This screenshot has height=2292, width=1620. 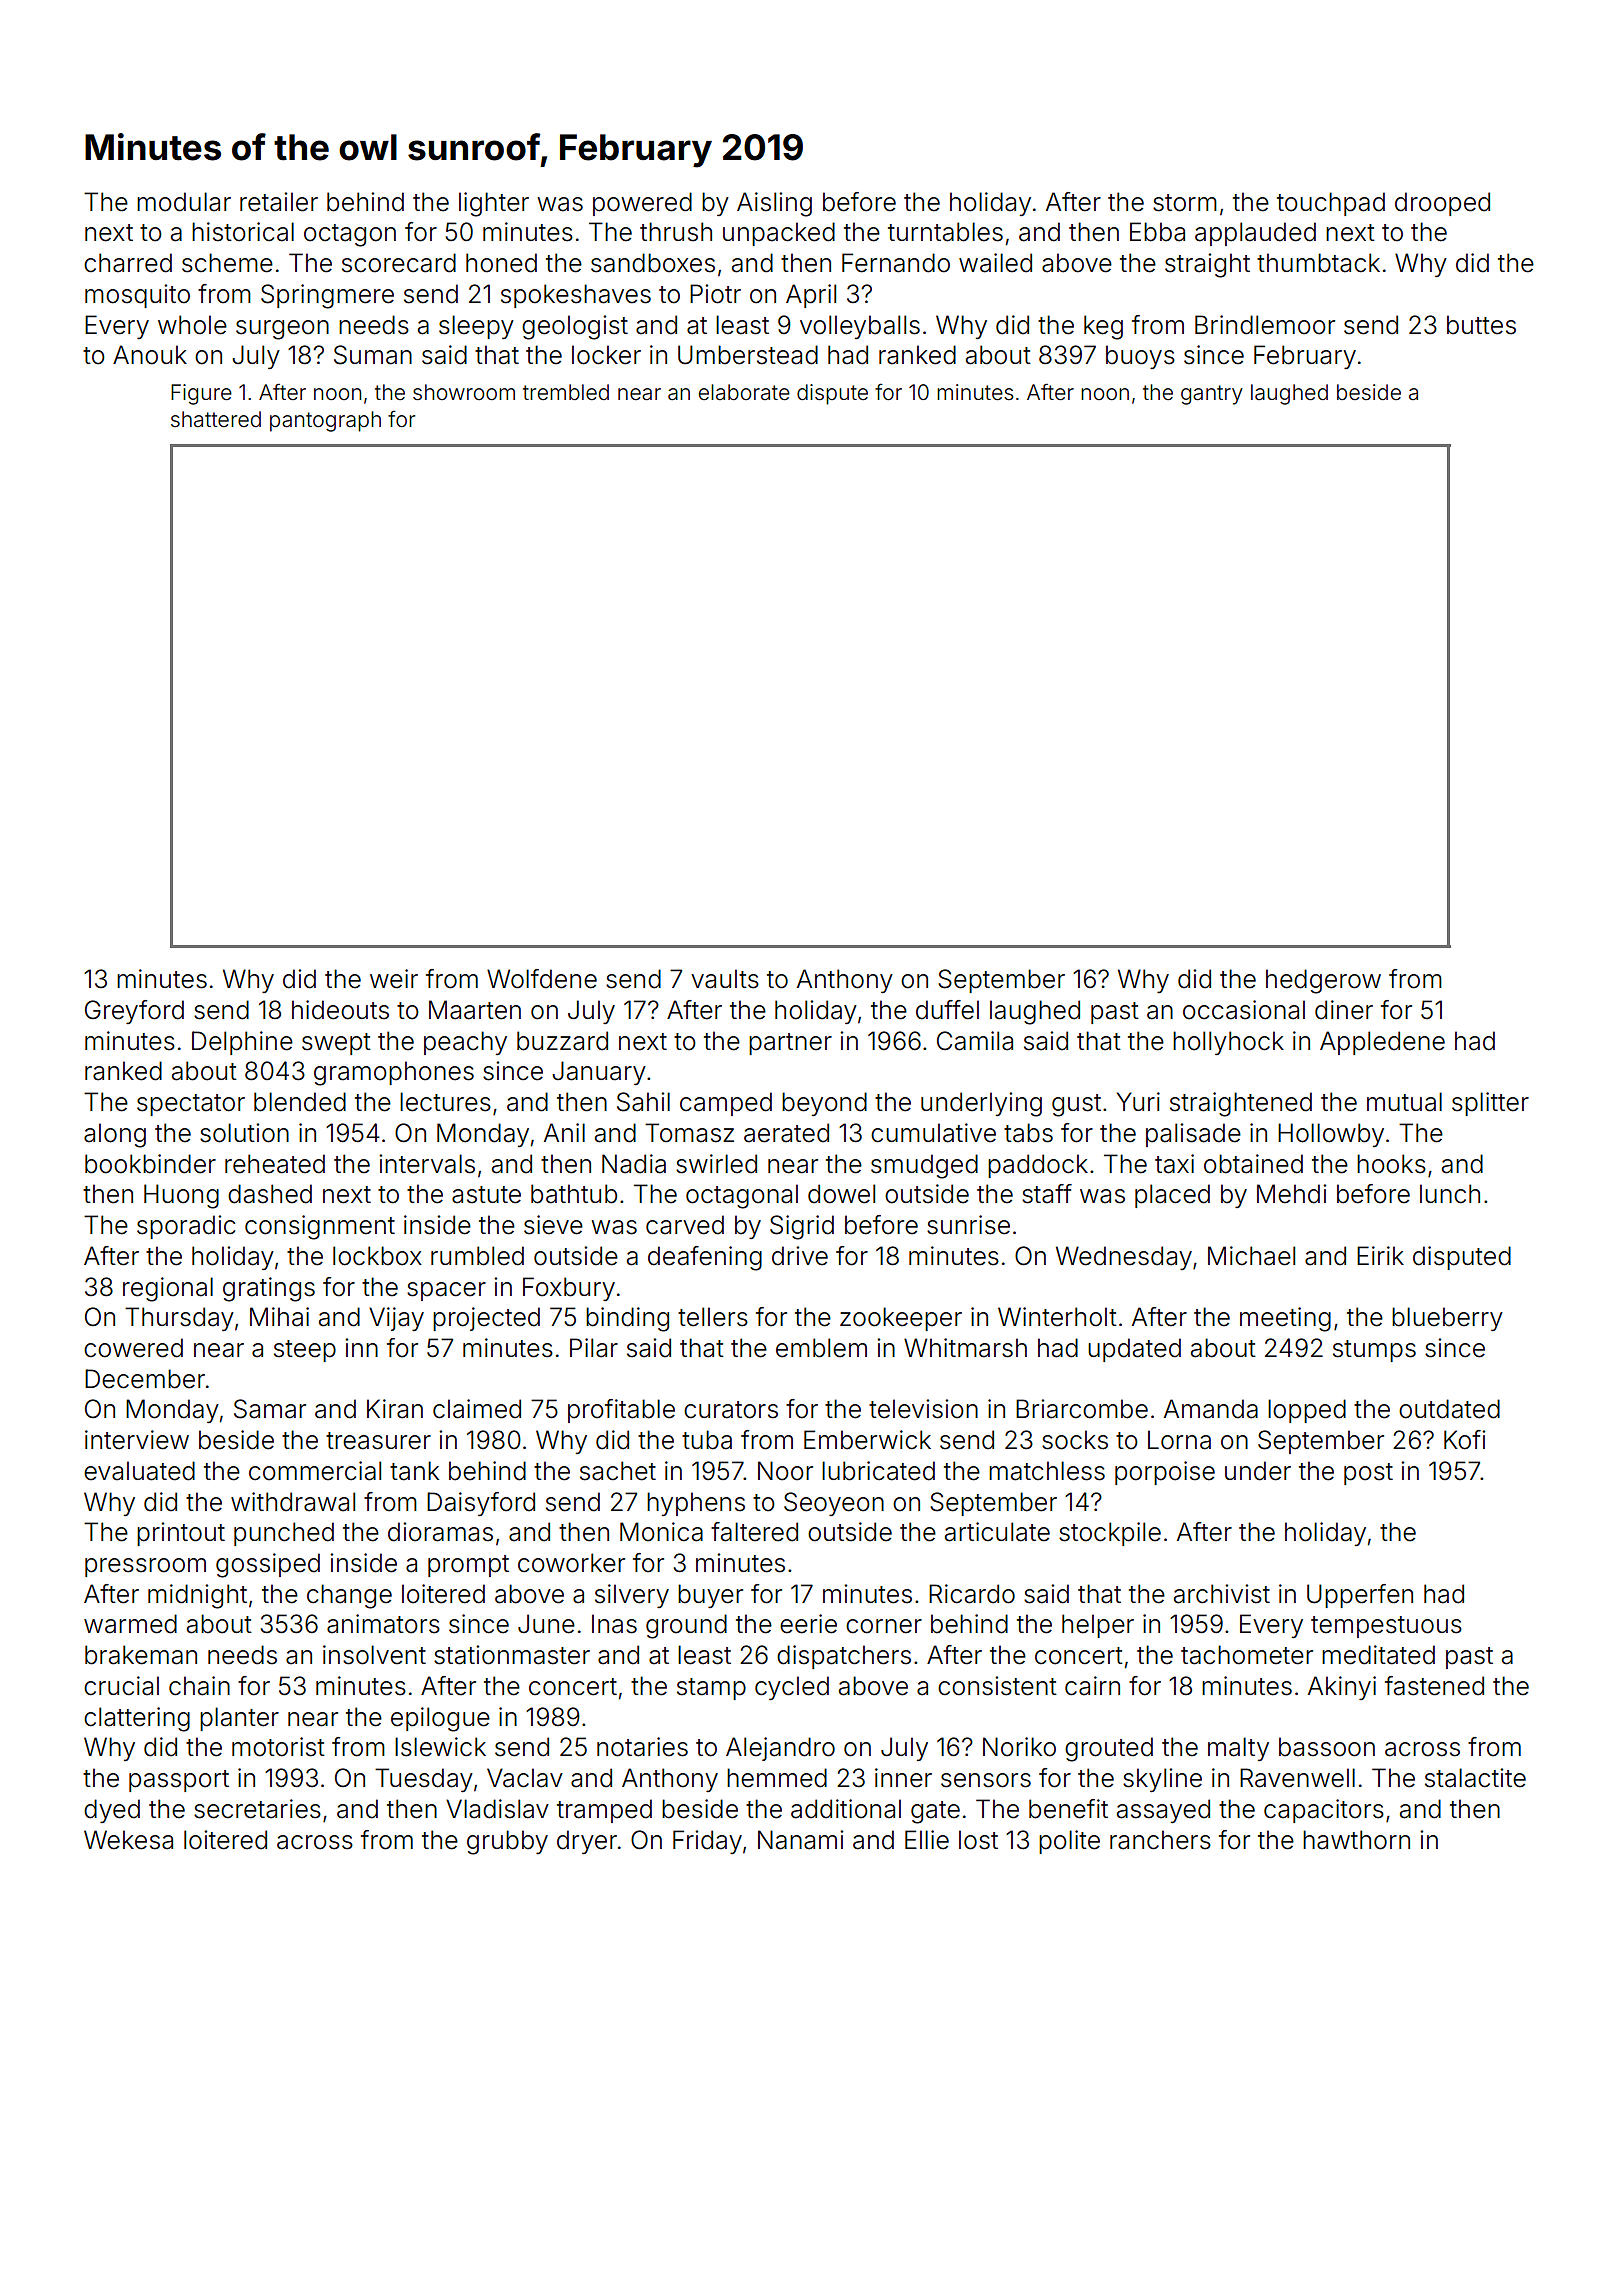 What do you see at coordinates (707, 1842) in the screenshot?
I see `Friday` at bounding box center [707, 1842].
